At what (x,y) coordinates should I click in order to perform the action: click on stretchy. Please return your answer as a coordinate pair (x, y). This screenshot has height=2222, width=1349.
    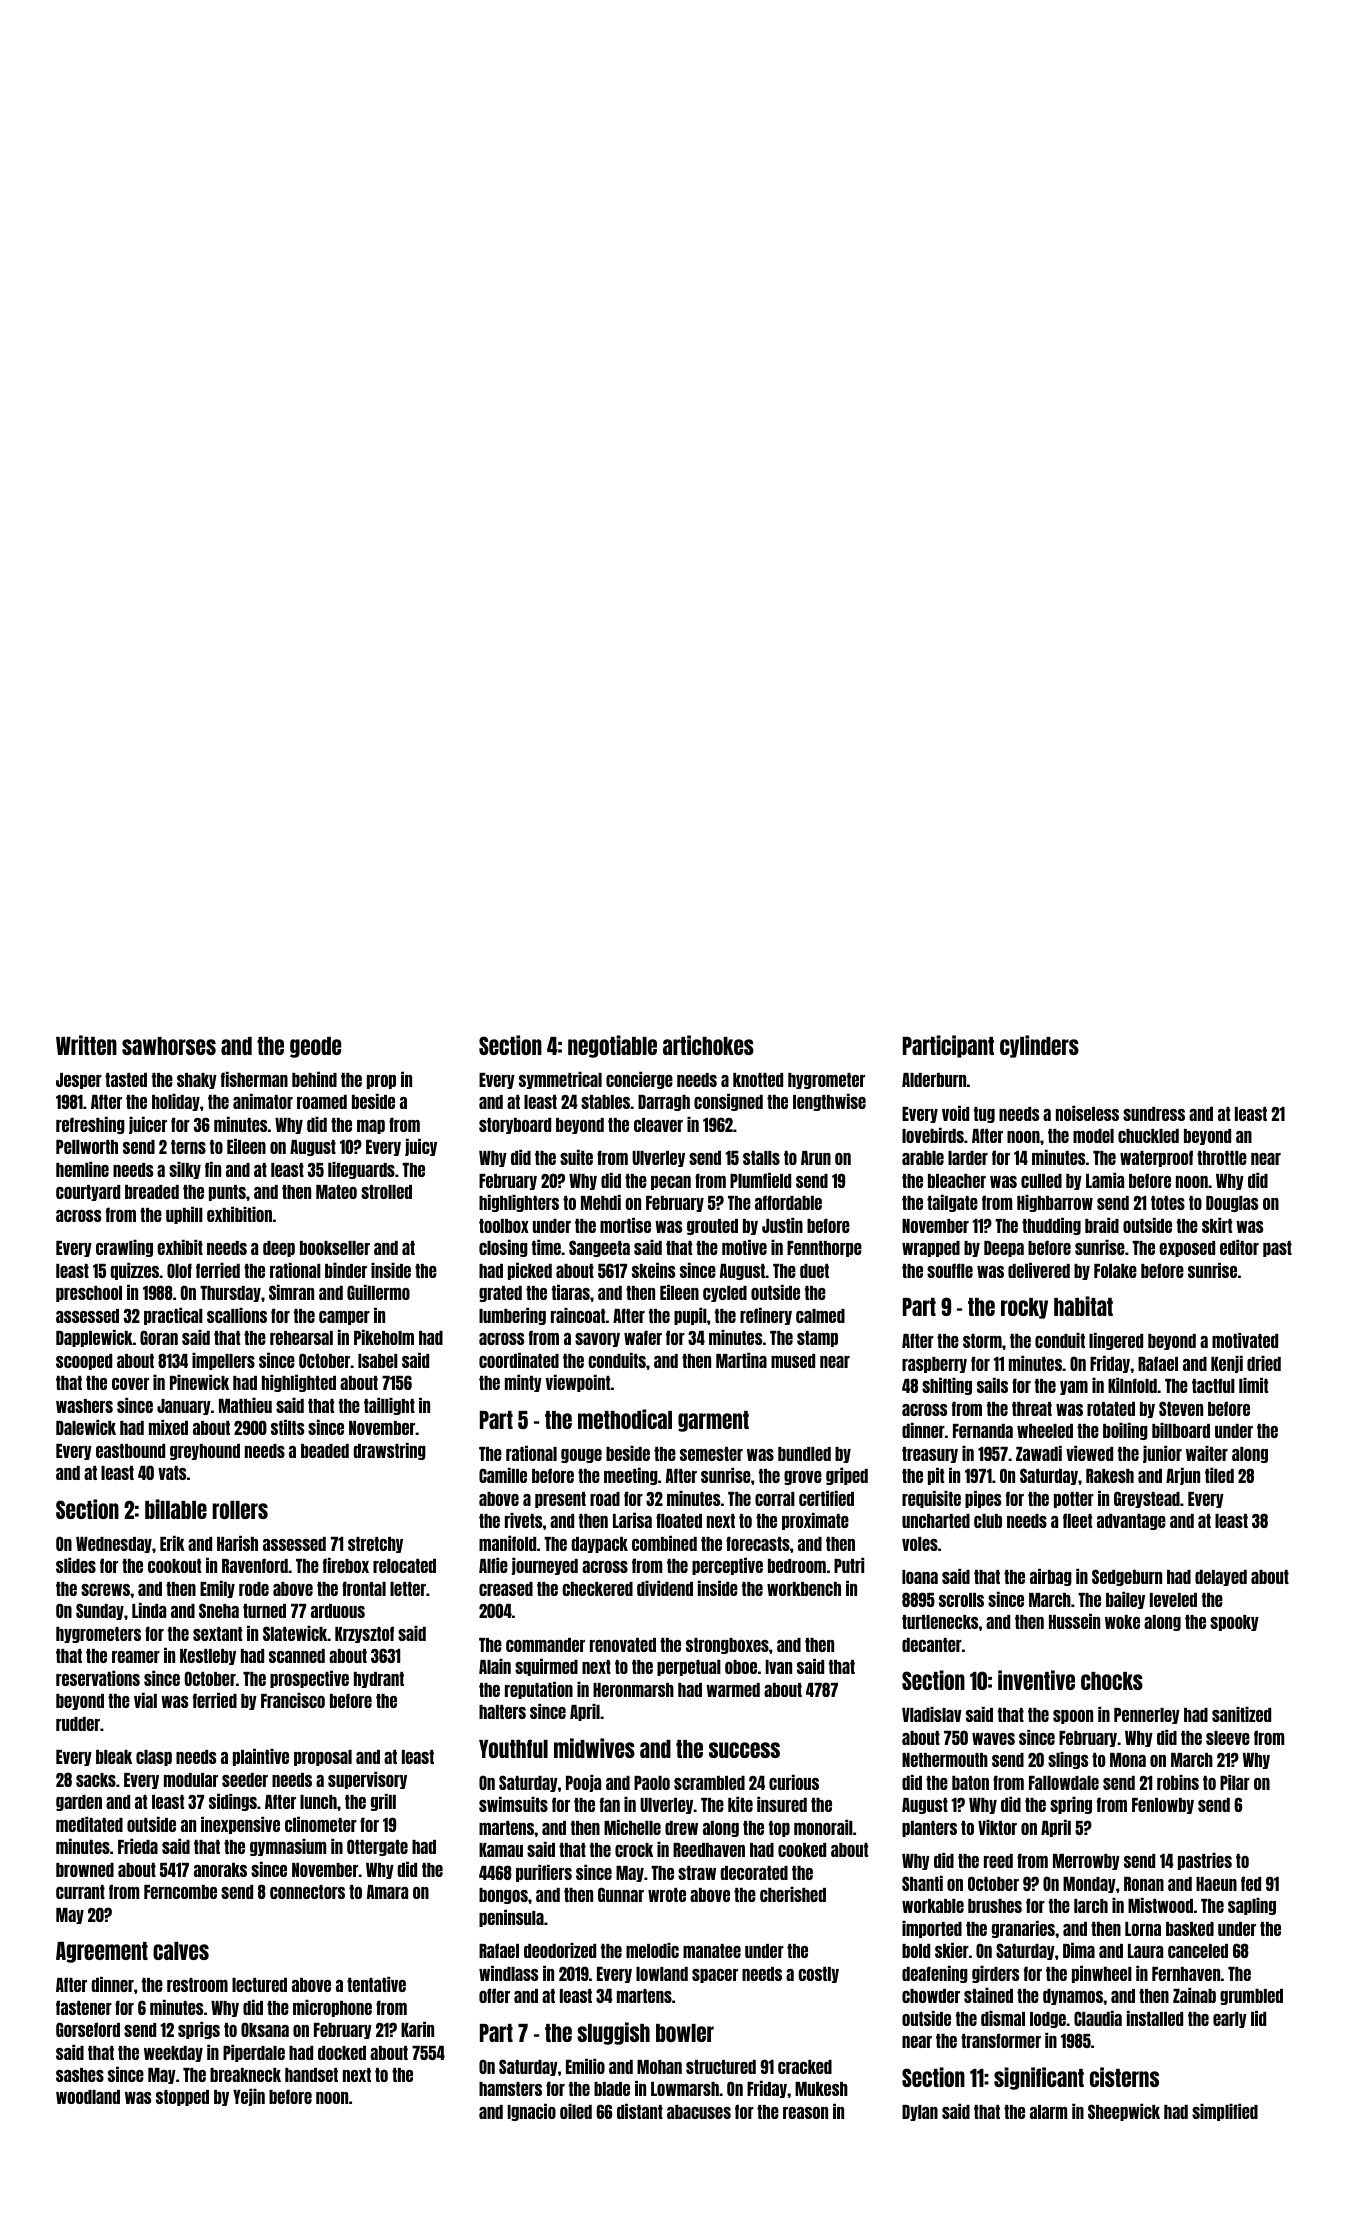
    Looking at the image, I should click on (375, 1545).
